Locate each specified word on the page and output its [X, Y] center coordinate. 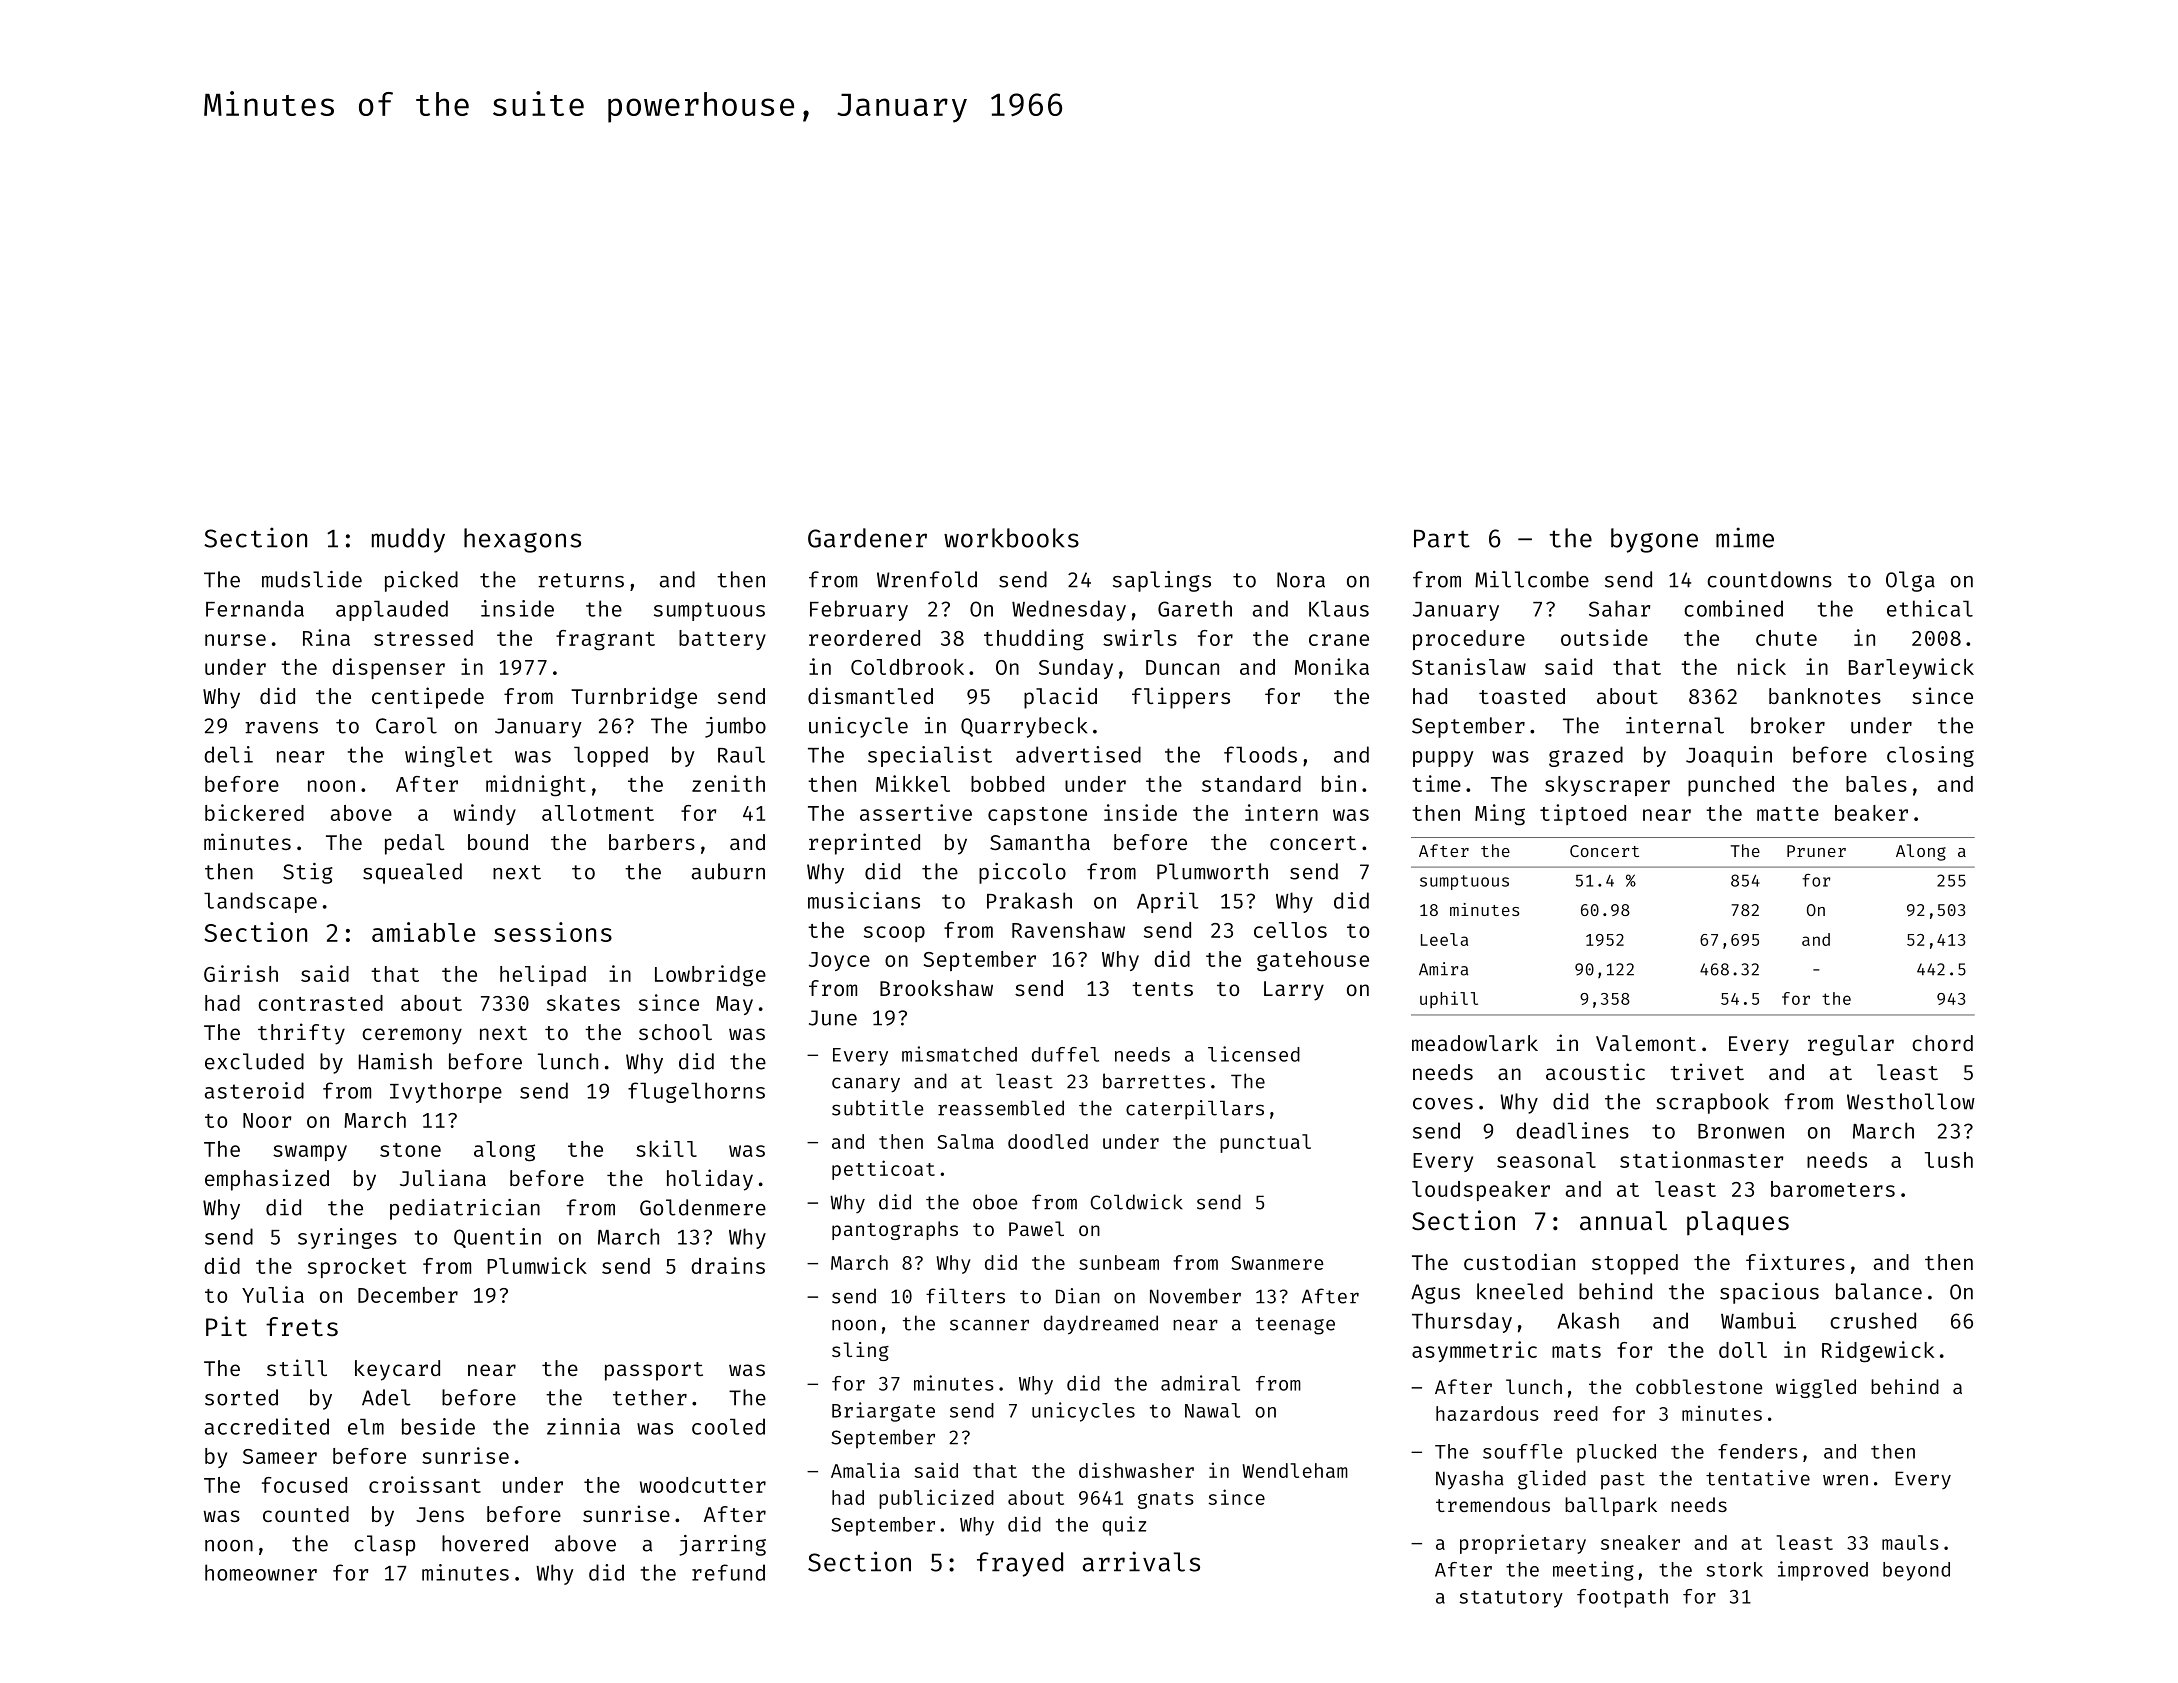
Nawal [1212, 1410]
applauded [392, 610]
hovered [485, 1543]
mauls [1910, 1542]
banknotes [1825, 696]
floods [1260, 754]
